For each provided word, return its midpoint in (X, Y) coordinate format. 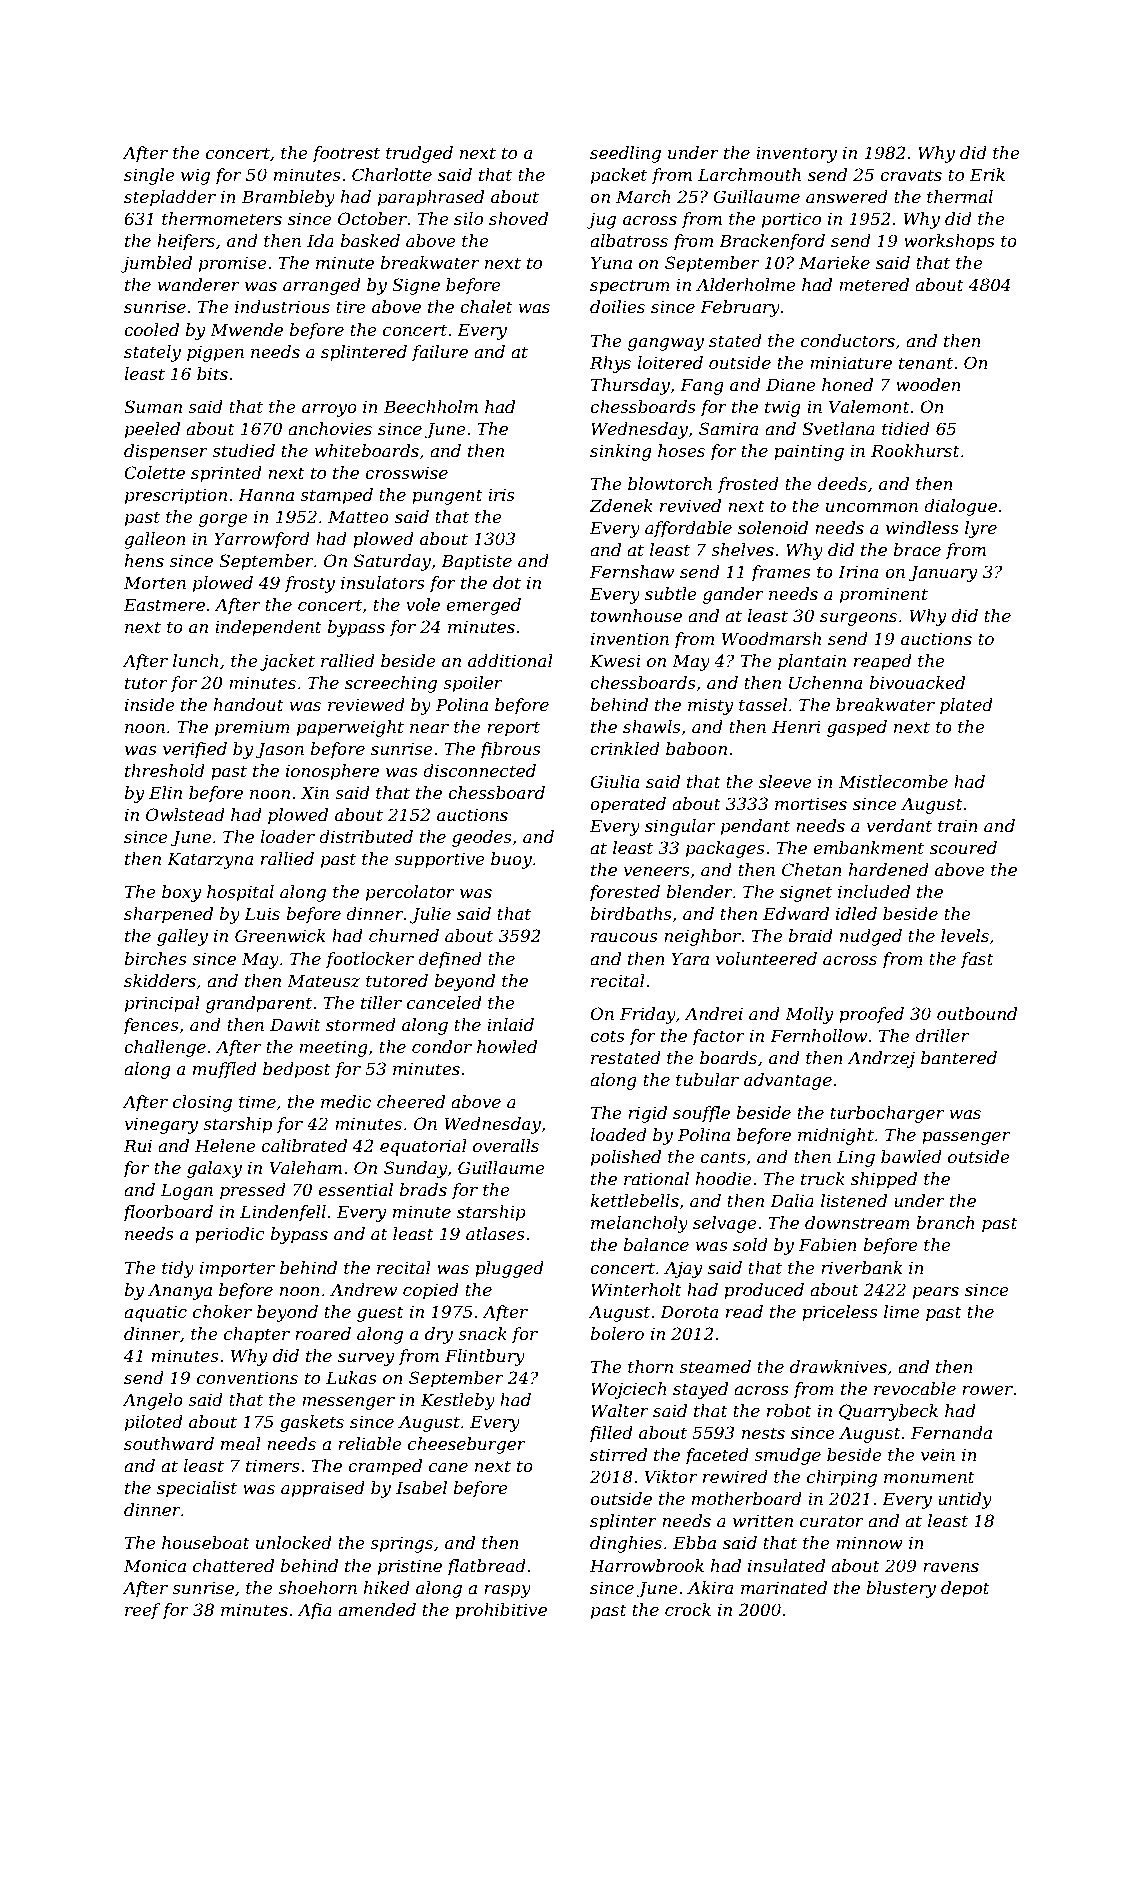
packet (619, 176)
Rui (138, 1145)
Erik (987, 174)
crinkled (625, 748)
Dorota (689, 1311)
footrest (346, 154)
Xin (314, 792)
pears (936, 1293)
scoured (963, 847)
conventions (247, 1377)
